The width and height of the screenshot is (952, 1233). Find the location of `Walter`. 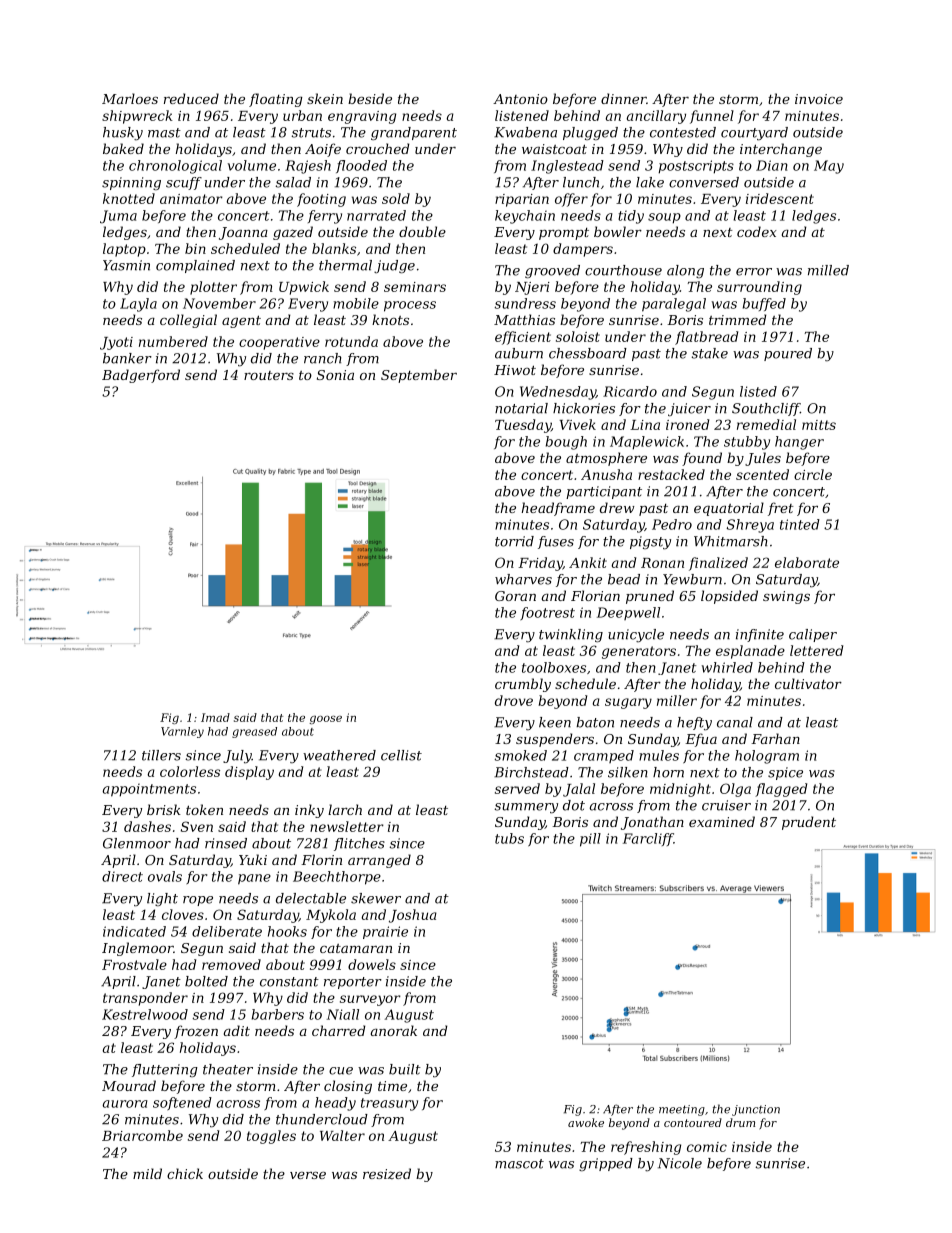

Walter is located at coordinates (342, 1135).
